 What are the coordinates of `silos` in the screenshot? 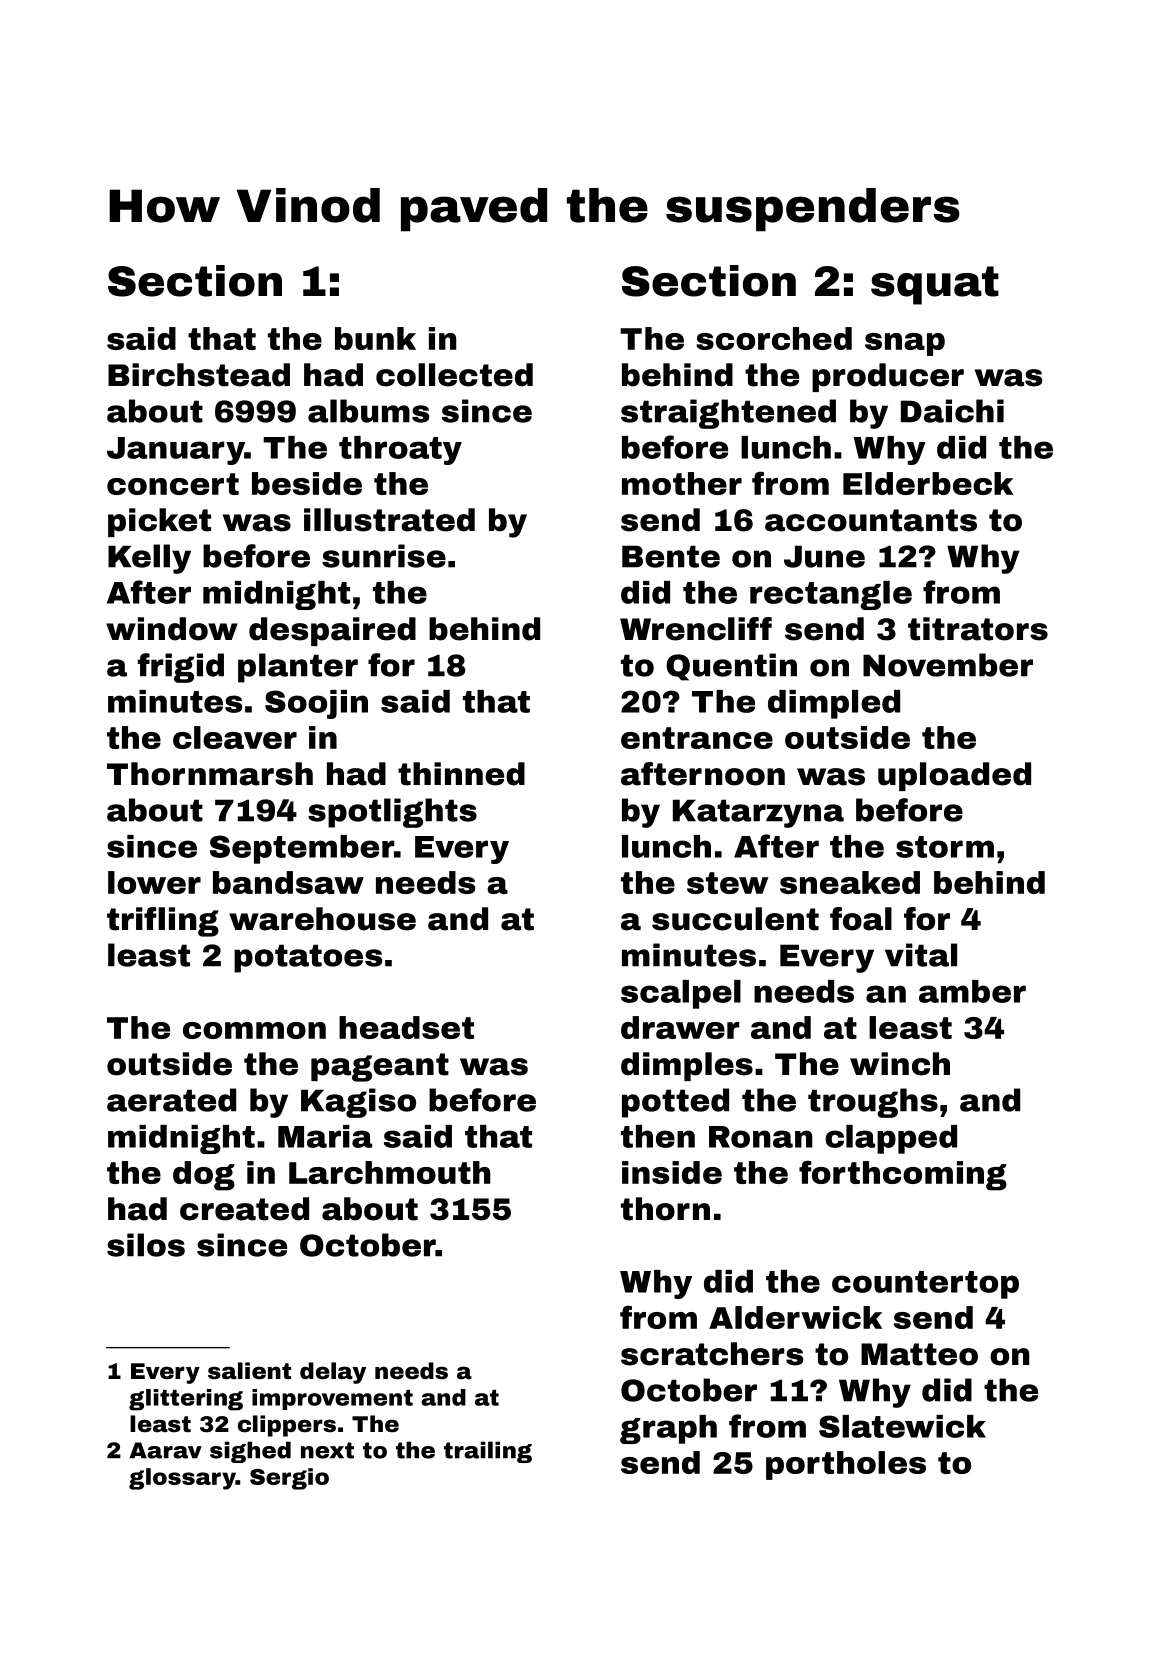 It's located at (146, 1245).
